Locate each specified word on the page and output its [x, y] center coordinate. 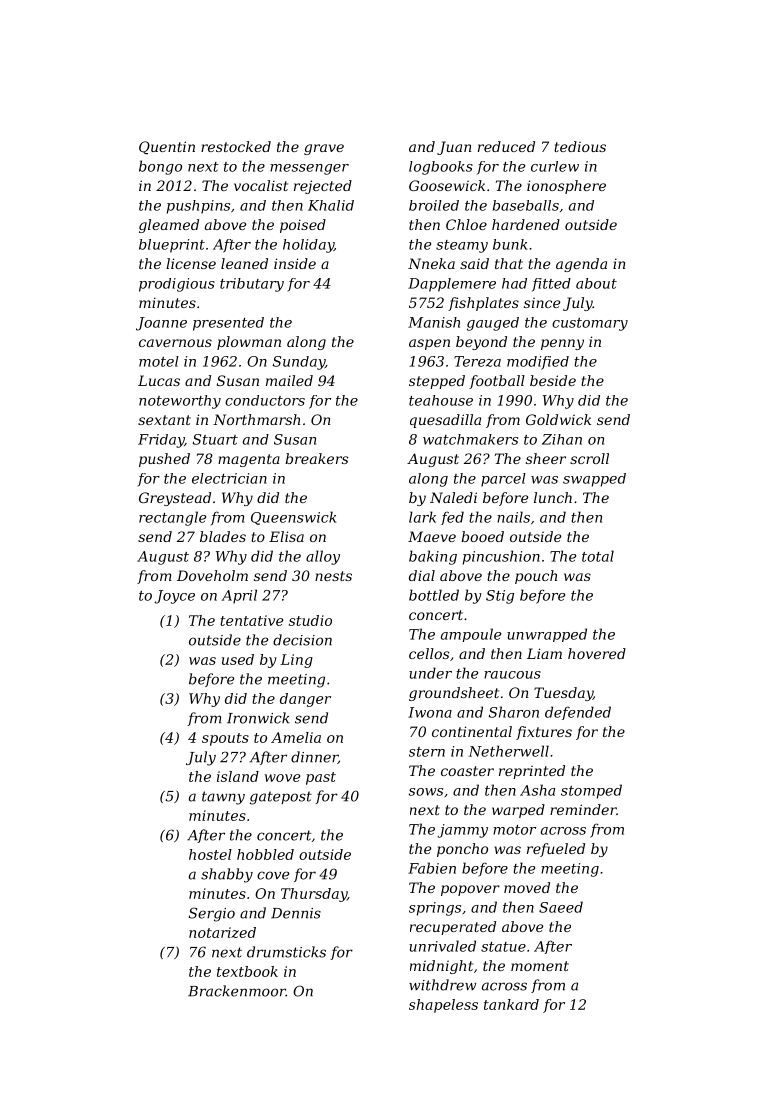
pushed [164, 460]
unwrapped [547, 635]
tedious [580, 146]
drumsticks [286, 952]
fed [452, 518]
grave [324, 149]
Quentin [167, 148]
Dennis [296, 913]
